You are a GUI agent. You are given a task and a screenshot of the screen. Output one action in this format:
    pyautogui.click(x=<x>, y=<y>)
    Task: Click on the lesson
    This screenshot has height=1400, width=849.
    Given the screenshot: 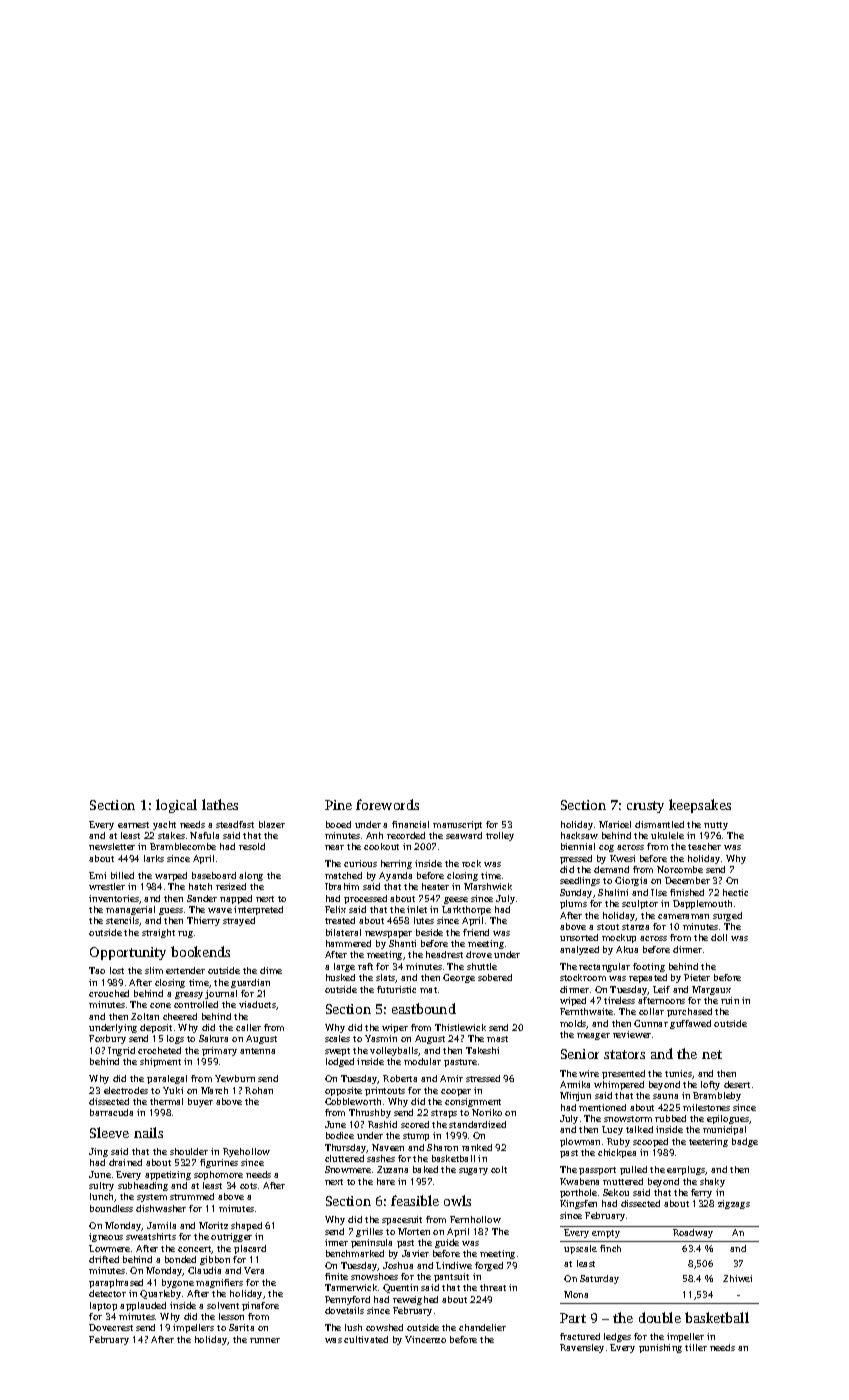 What is the action you would take?
    pyautogui.click(x=231, y=1316)
